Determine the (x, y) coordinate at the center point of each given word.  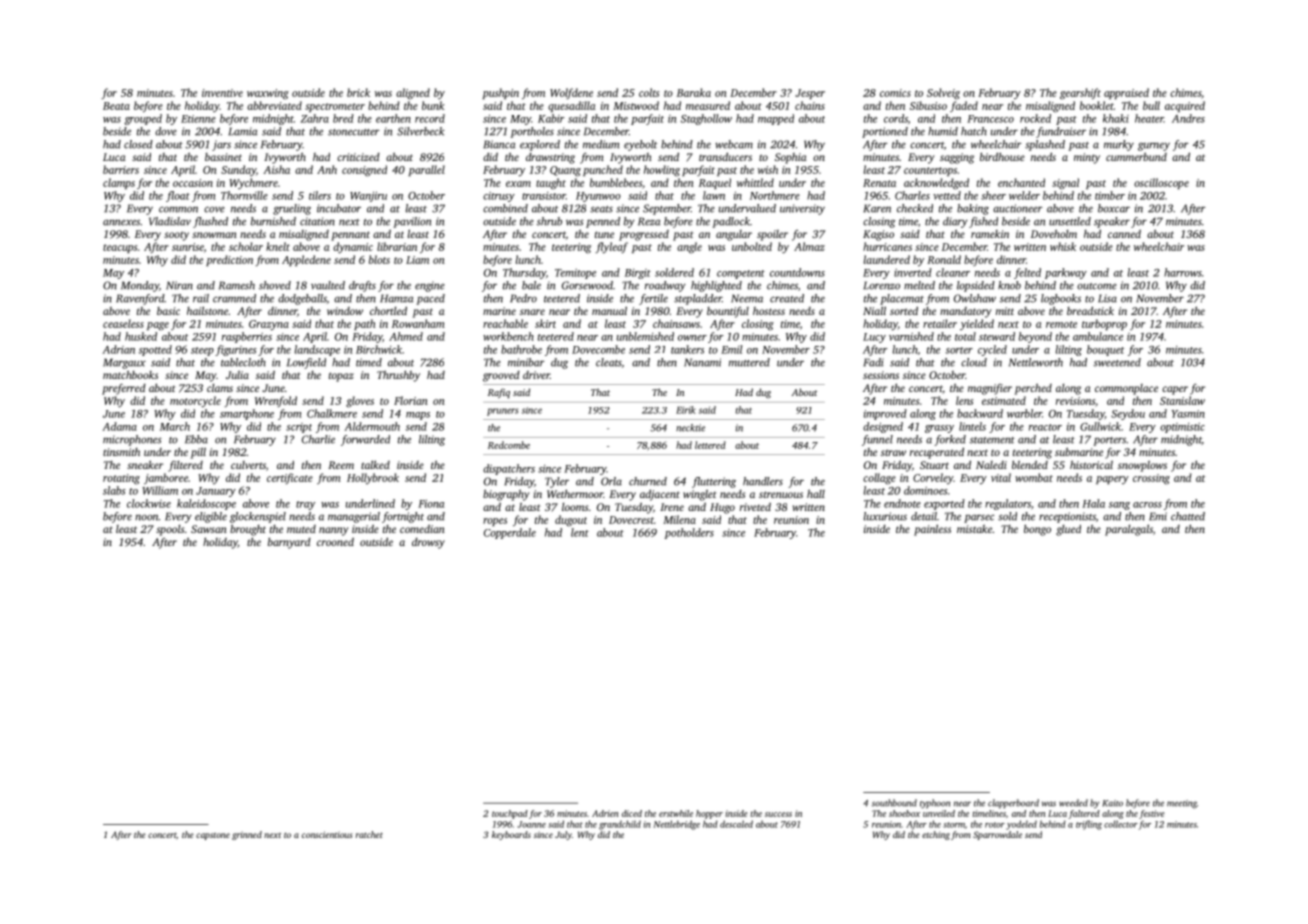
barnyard (289, 543)
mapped (776, 119)
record (430, 118)
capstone (213, 836)
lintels (972, 426)
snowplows (1142, 466)
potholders (689, 533)
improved (885, 414)
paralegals (1129, 530)
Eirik (686, 410)
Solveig (943, 94)
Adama (119, 426)
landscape (317, 350)
